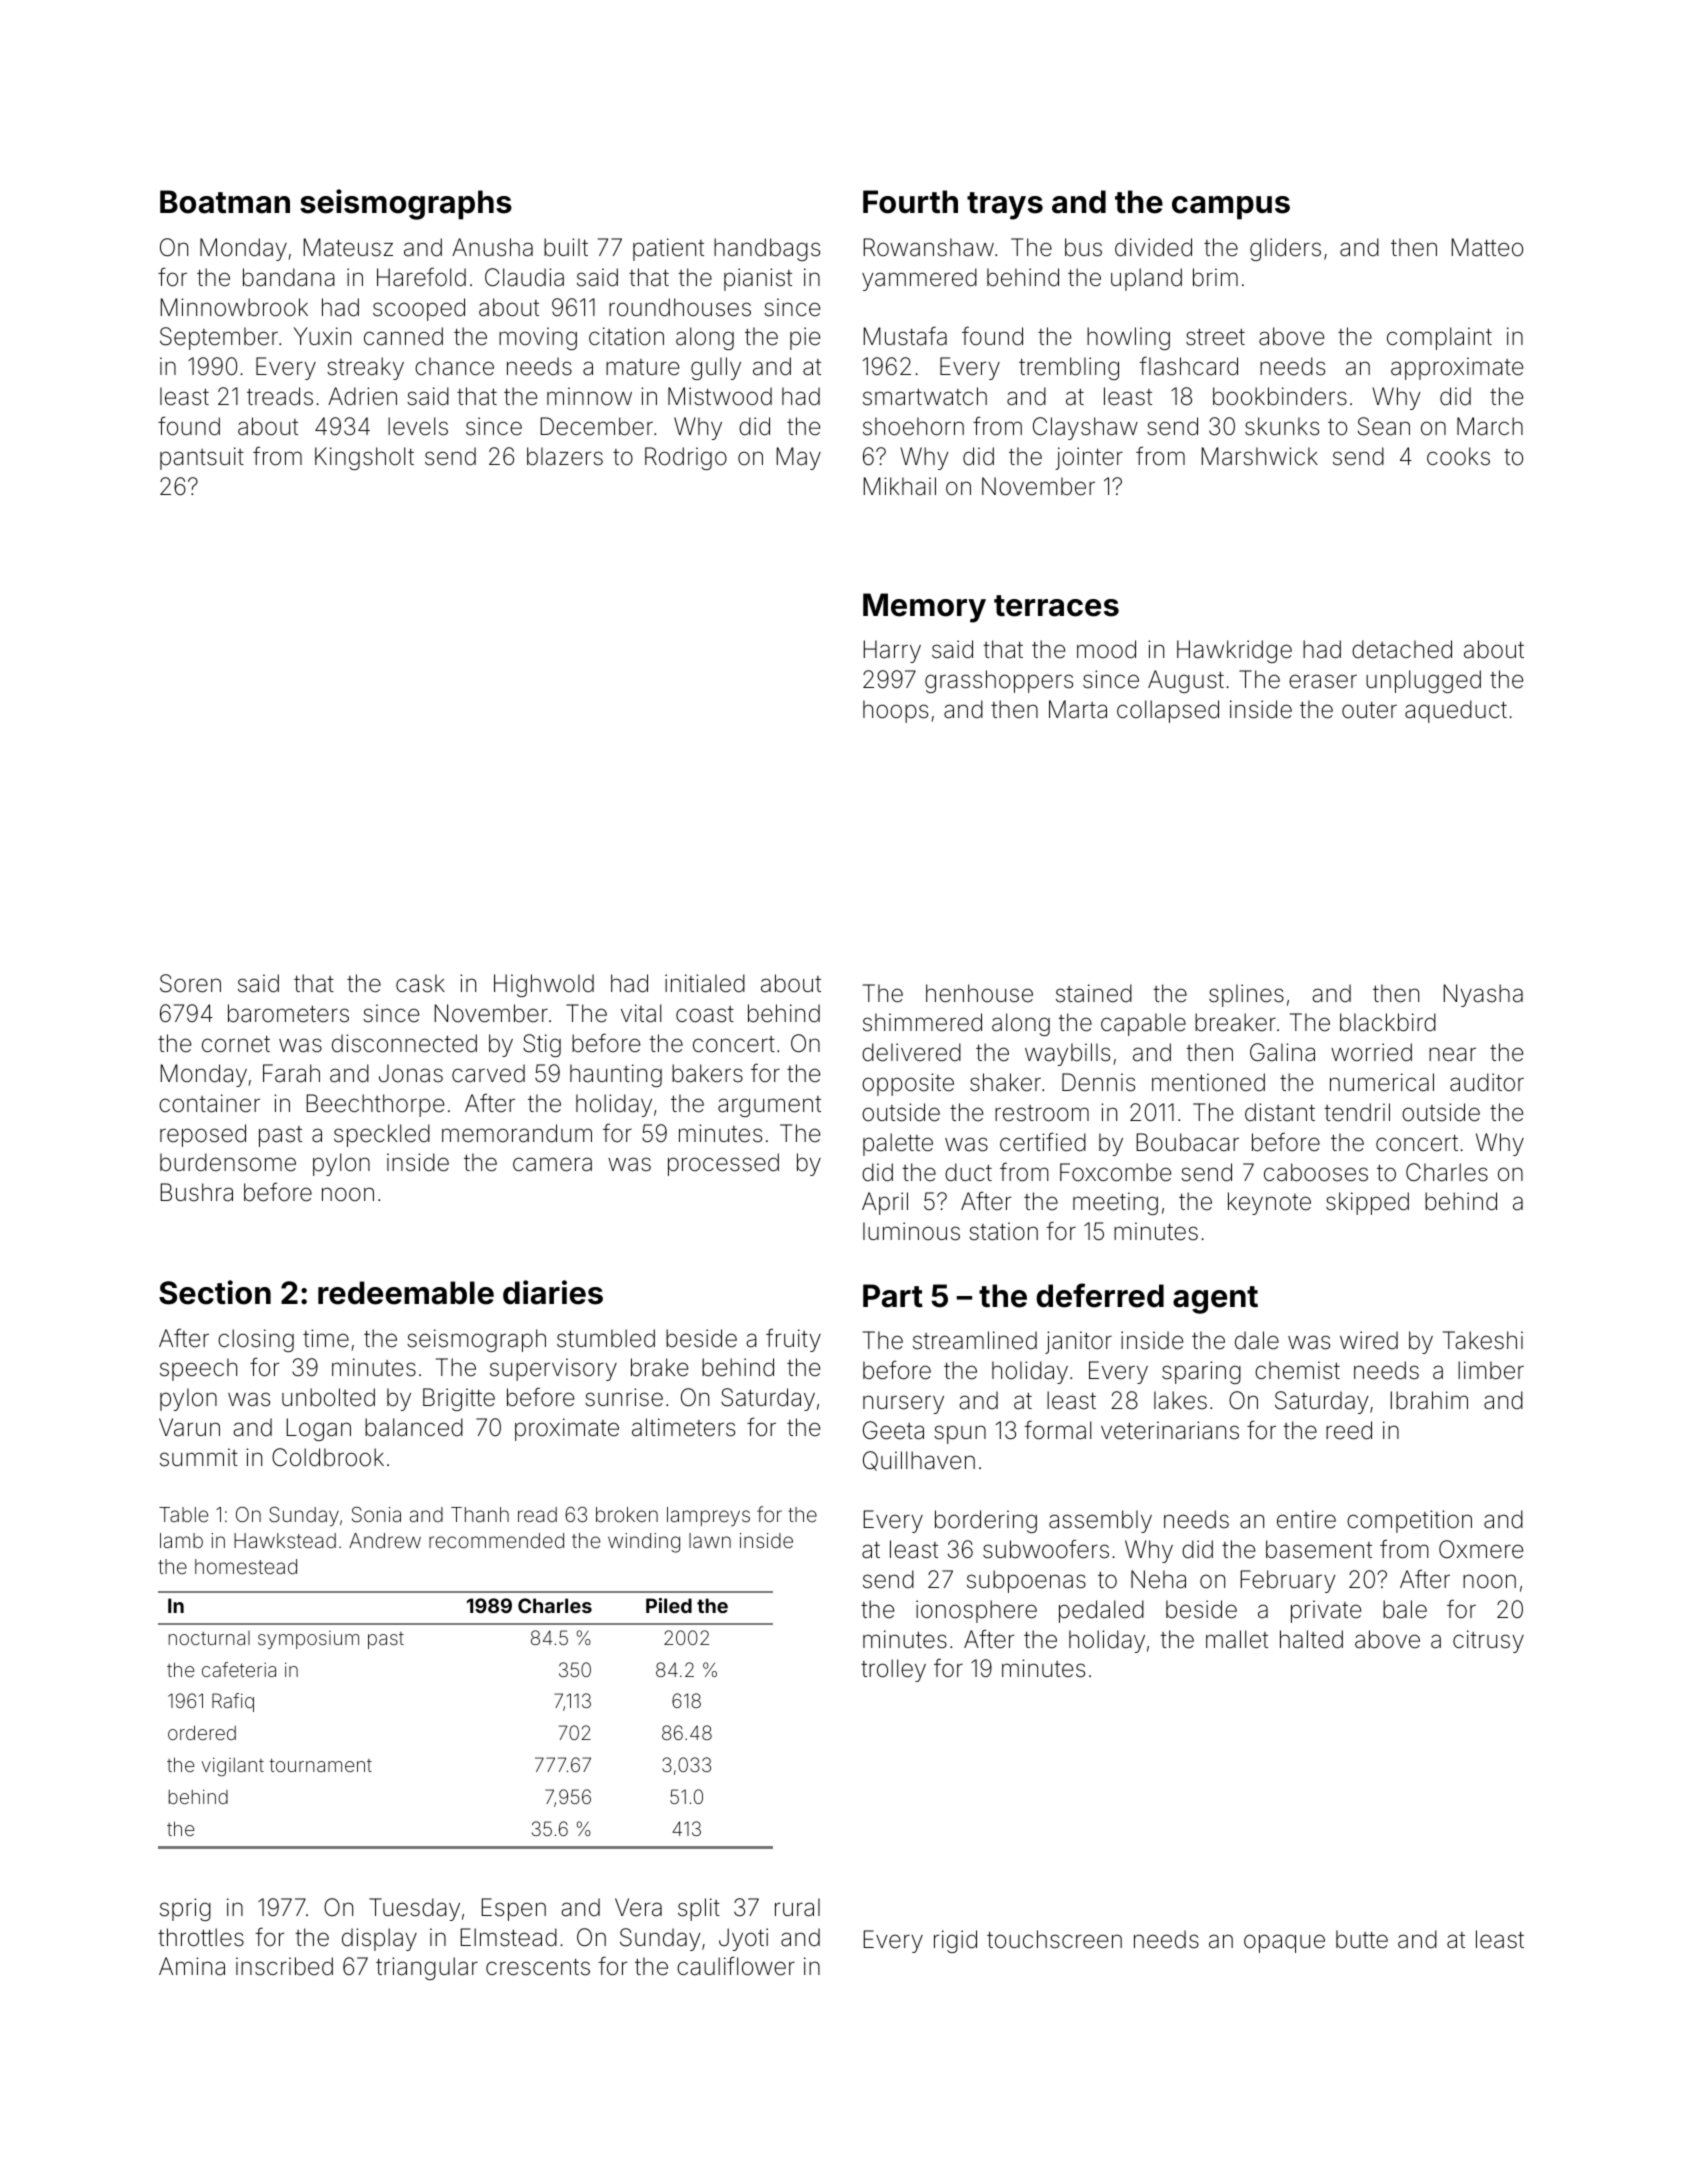 This image has height=2178, width=1683. I want to click on bakers, so click(707, 1073).
